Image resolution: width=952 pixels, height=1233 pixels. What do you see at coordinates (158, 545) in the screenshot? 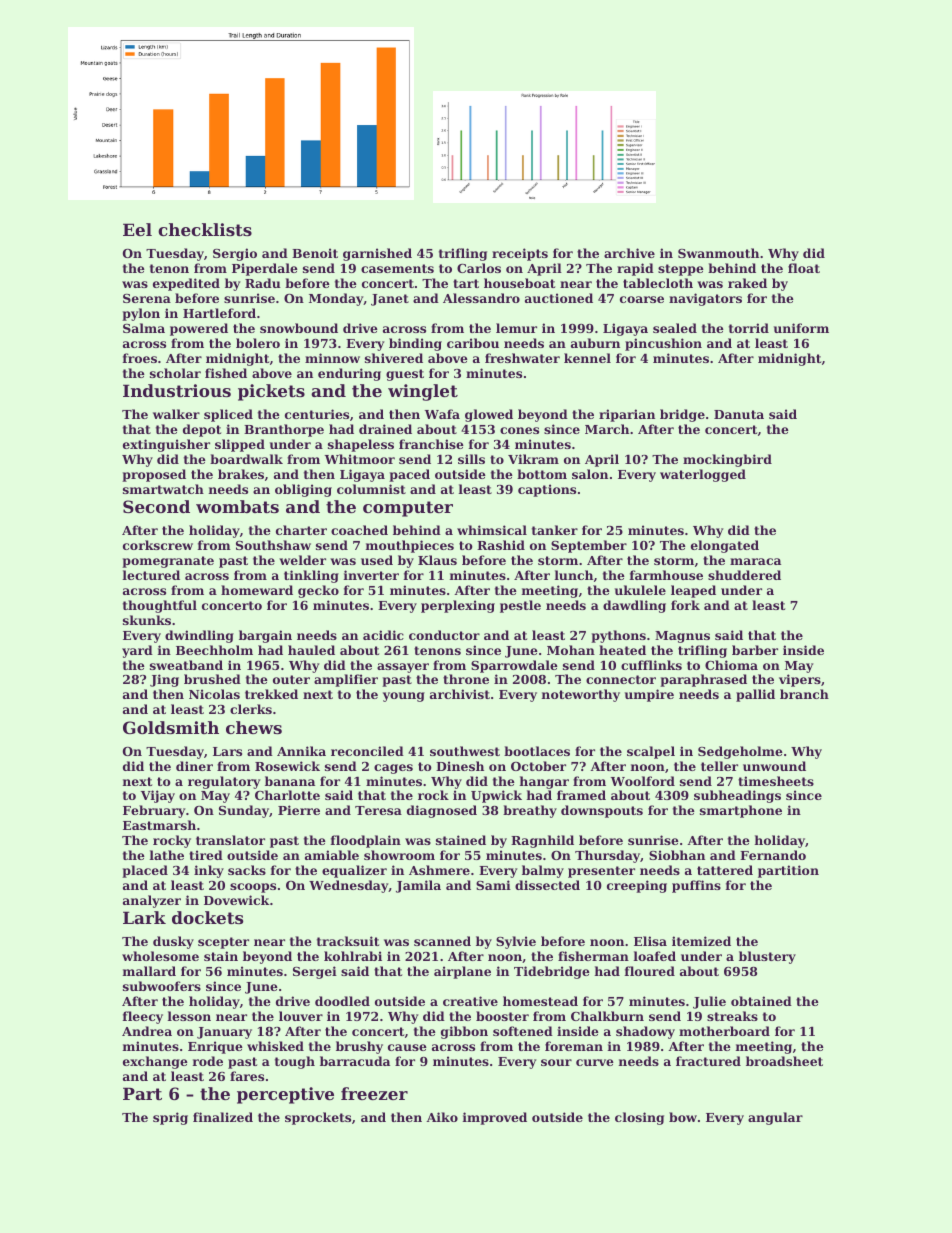
I see `corkscrew` at bounding box center [158, 545].
